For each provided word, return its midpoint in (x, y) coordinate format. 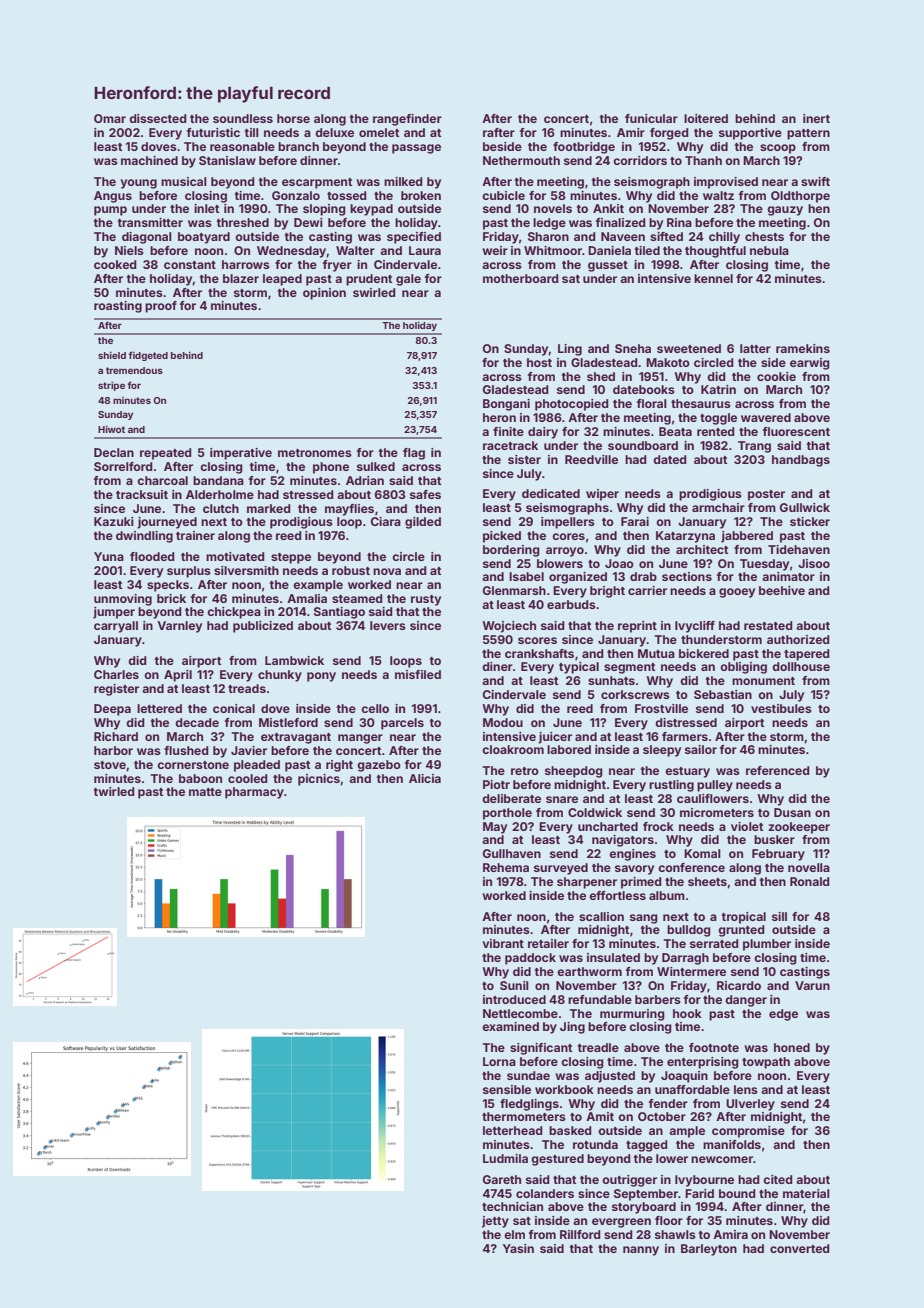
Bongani (506, 405)
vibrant (503, 943)
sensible (507, 1089)
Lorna (499, 1061)
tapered (807, 655)
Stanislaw (227, 160)
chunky (280, 676)
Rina (679, 222)
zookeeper (799, 828)
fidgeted (148, 356)
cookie (776, 376)
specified (414, 238)
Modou (503, 722)
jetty (495, 1222)
